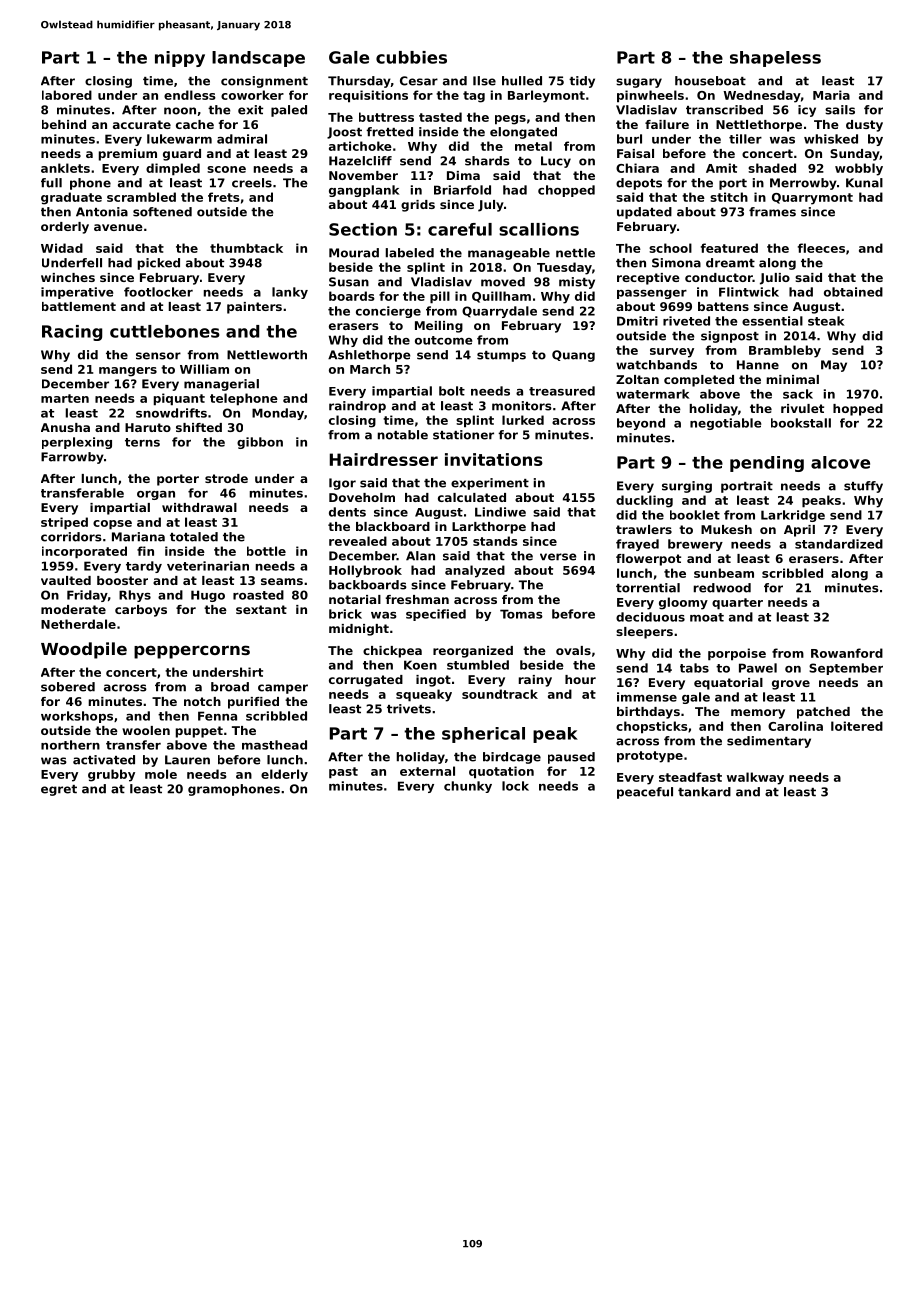 Image resolution: width=924 pixels, height=1308 pixels. What do you see at coordinates (468, 787) in the screenshot?
I see `chunky` at bounding box center [468, 787].
